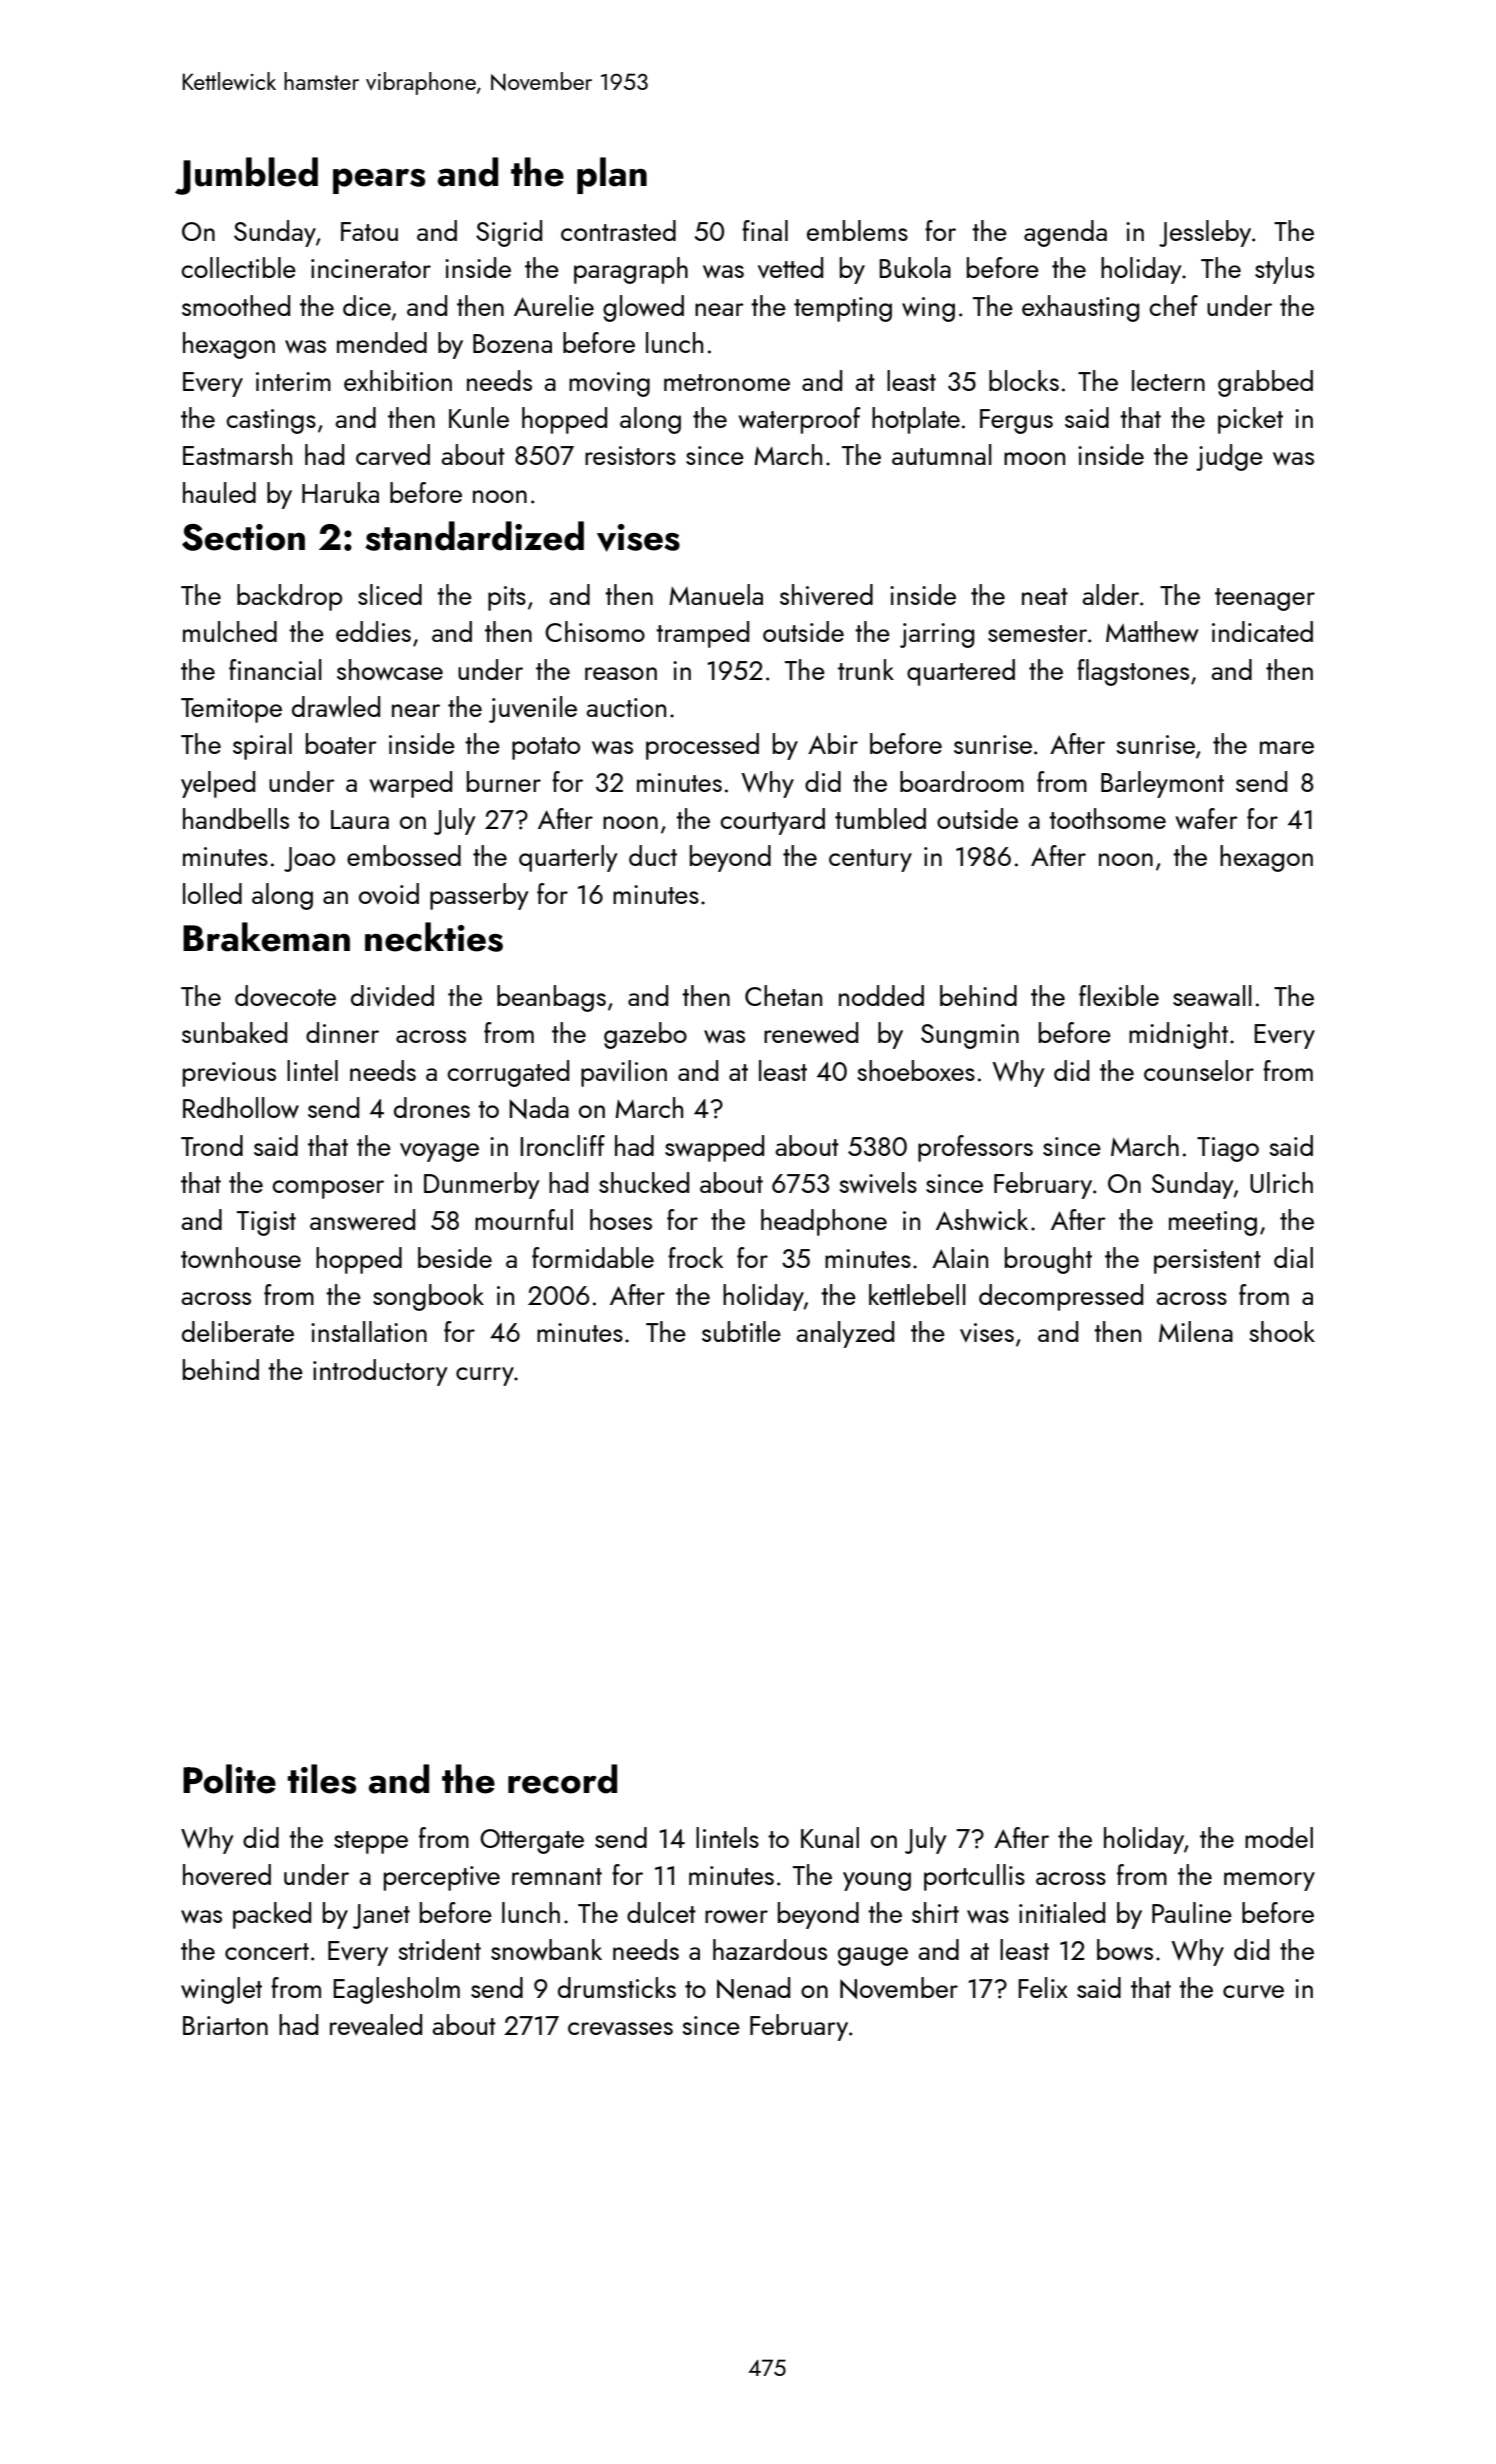  What do you see at coordinates (1205, 233) in the document?
I see `Jessleby` at bounding box center [1205, 233].
